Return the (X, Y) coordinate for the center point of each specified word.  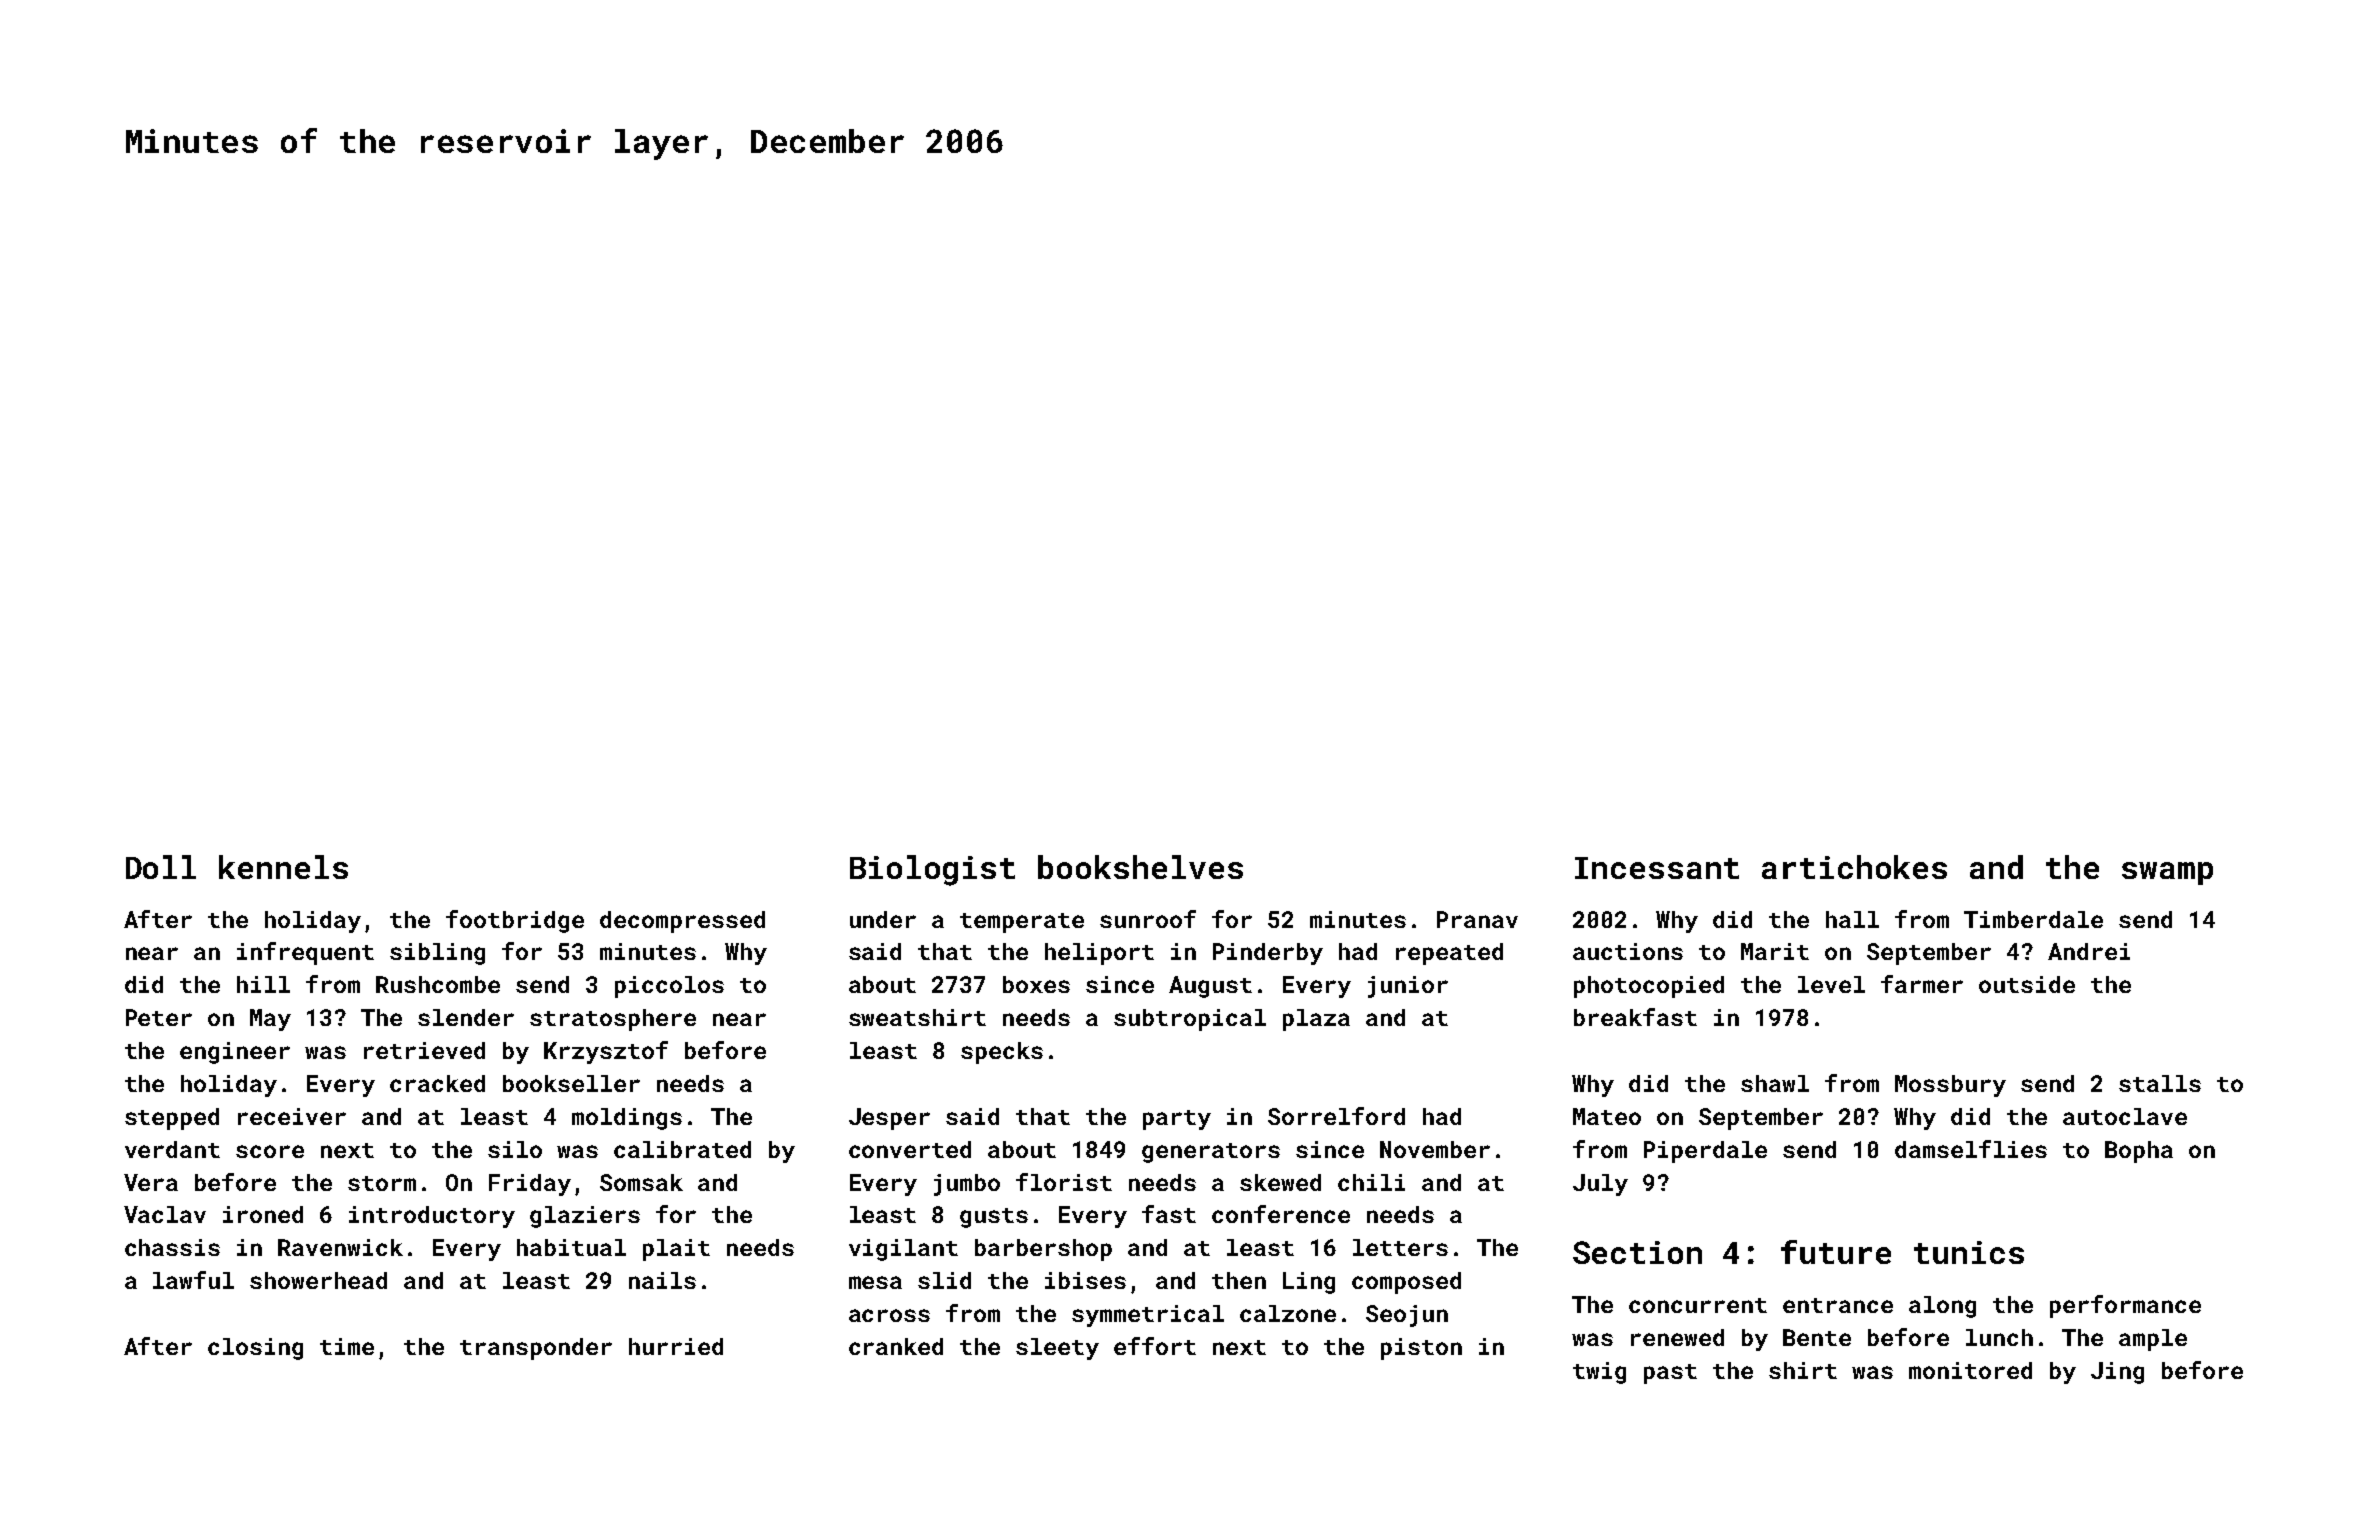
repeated (1449, 954)
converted (910, 1149)
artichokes (1854, 867)
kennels (283, 867)
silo (515, 1149)
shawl (1775, 1083)
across (889, 1315)
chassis (172, 1247)
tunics (1969, 1252)
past (1670, 1374)
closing (255, 1349)
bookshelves (1140, 867)
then (1239, 1280)
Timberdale (2033, 919)
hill (263, 984)
